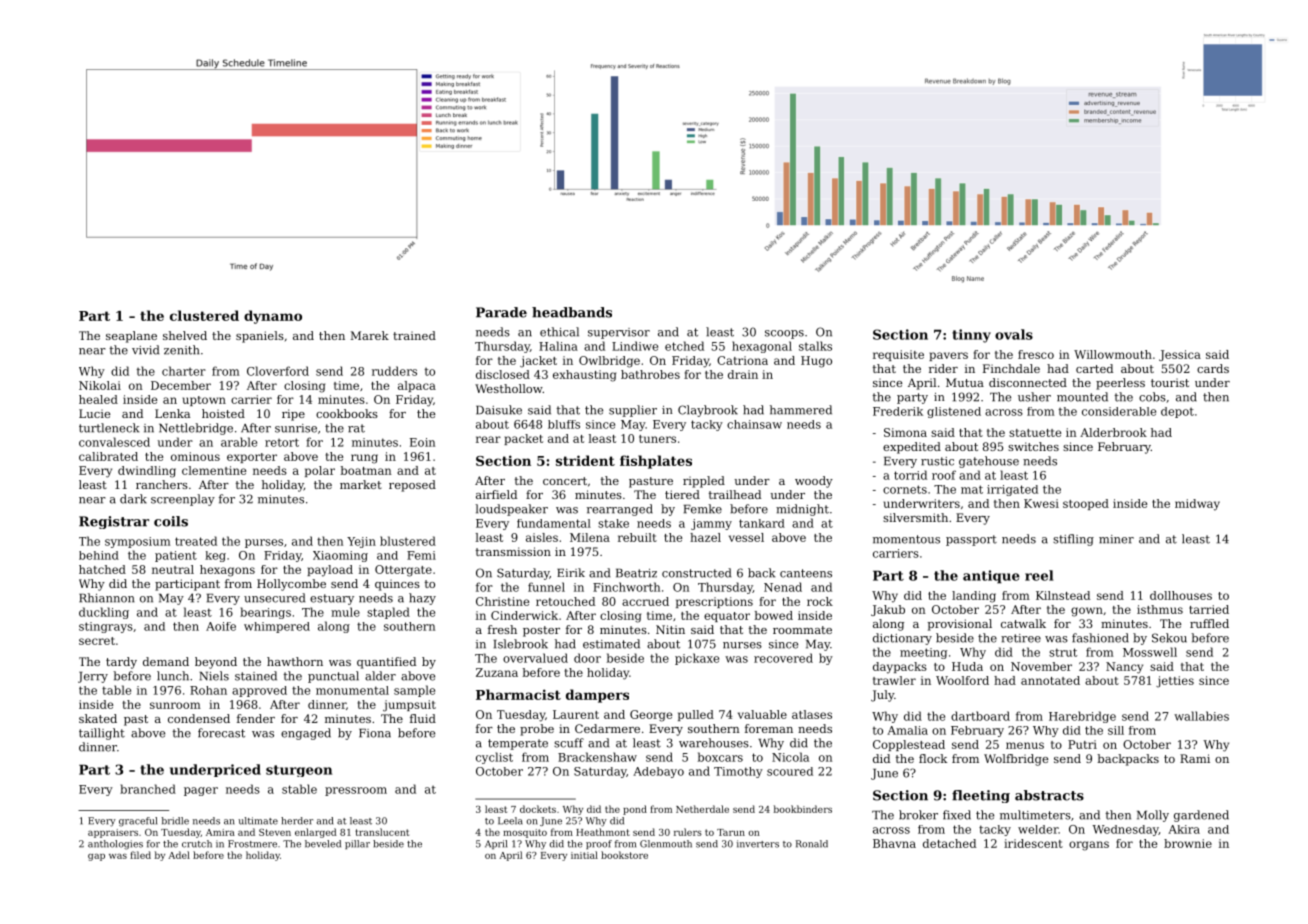 The height and width of the screenshot is (924, 1308). I want to click on hazy, so click(422, 599).
